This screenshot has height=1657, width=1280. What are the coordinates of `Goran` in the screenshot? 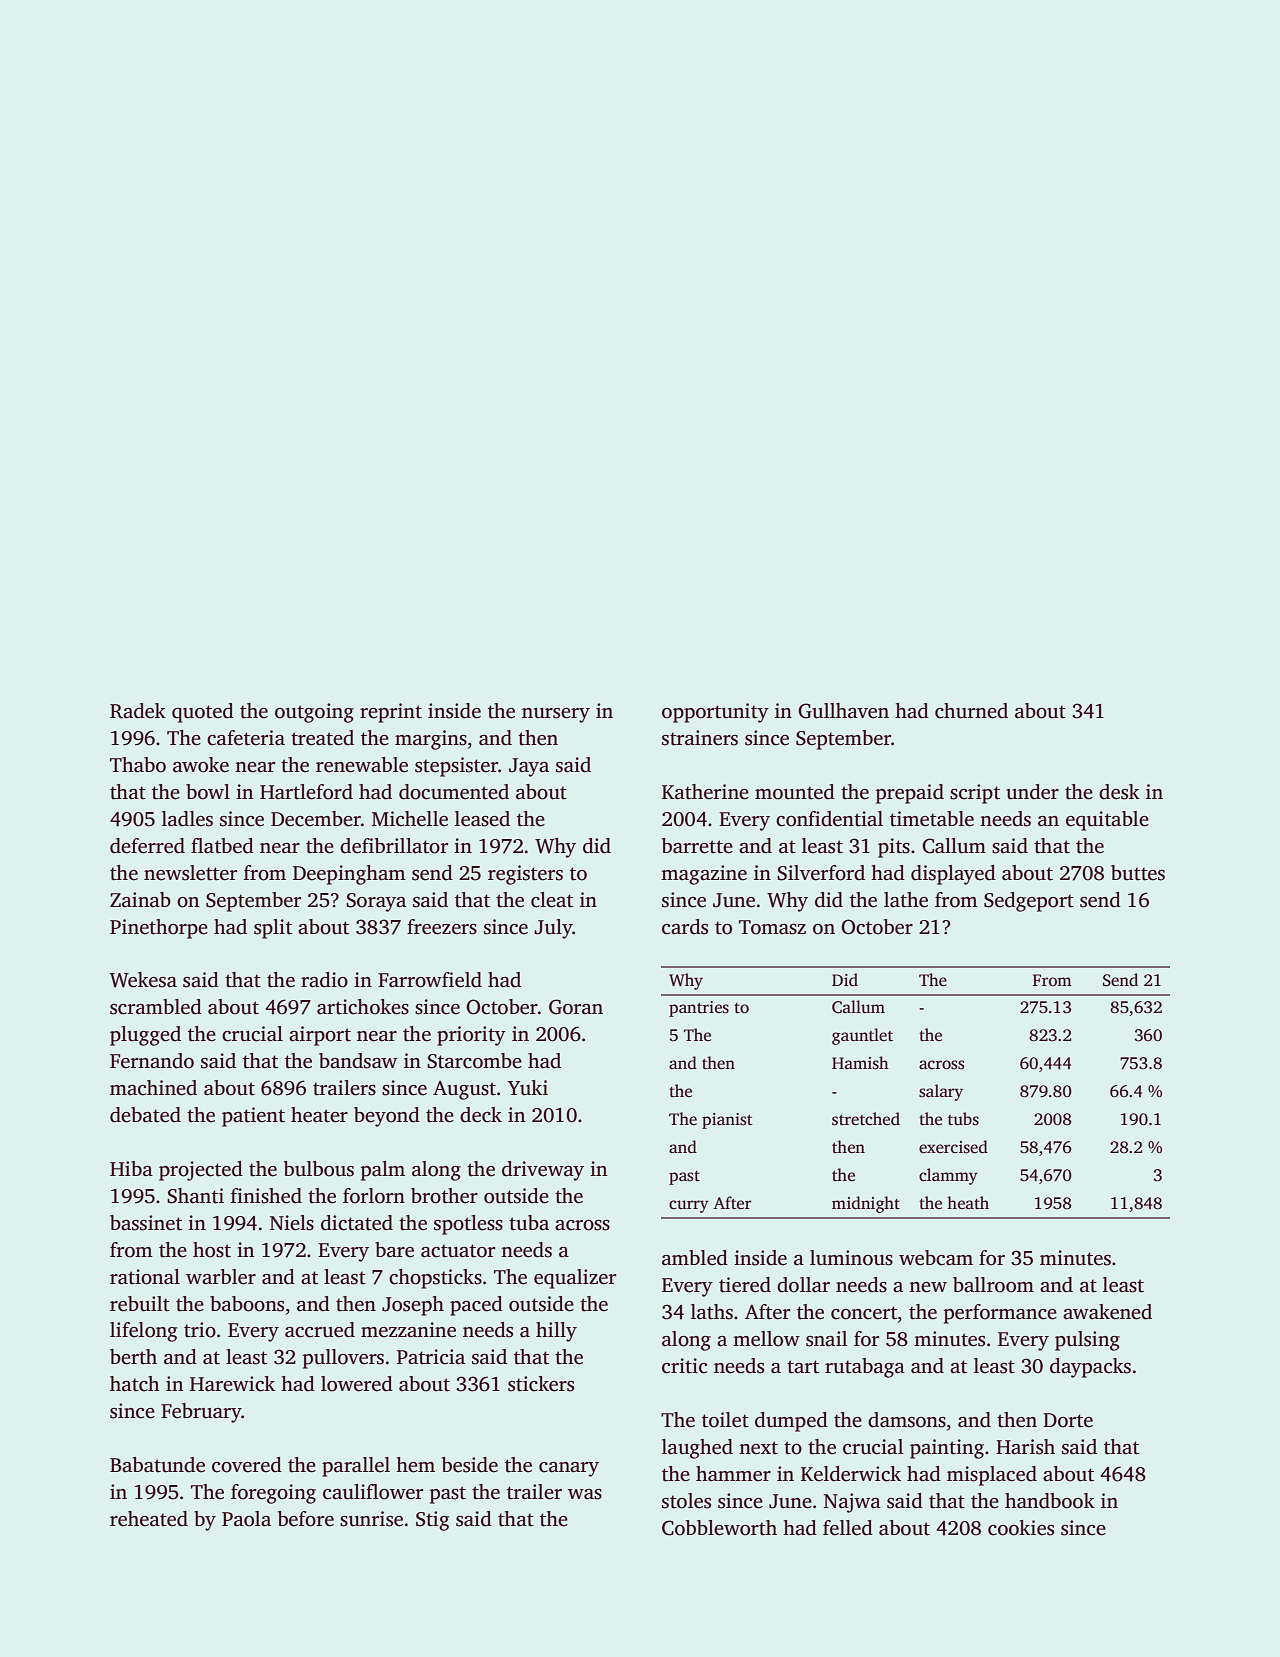 It's located at (576, 1007).
